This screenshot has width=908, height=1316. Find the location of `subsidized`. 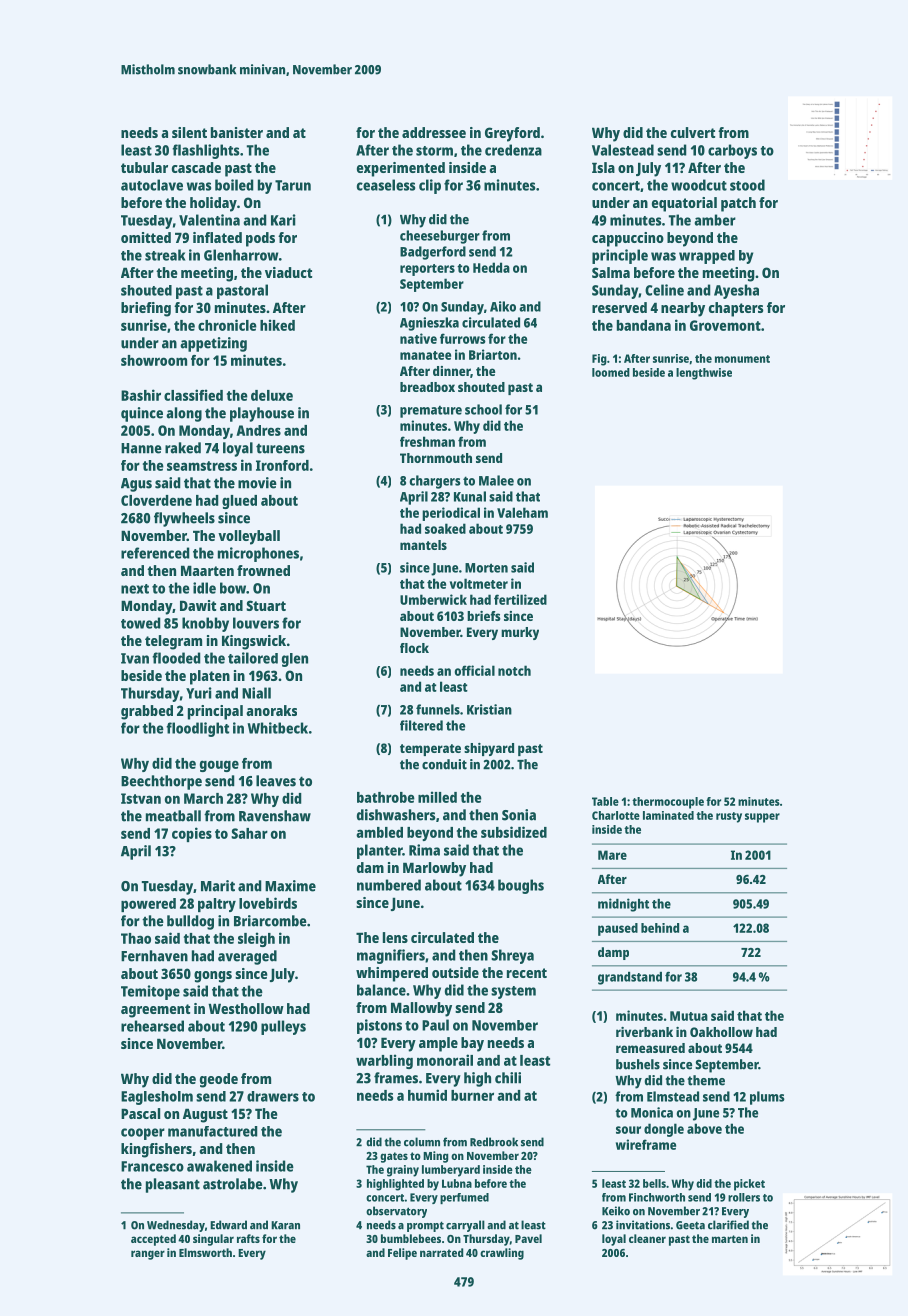

subsidized is located at coordinates (514, 832).
